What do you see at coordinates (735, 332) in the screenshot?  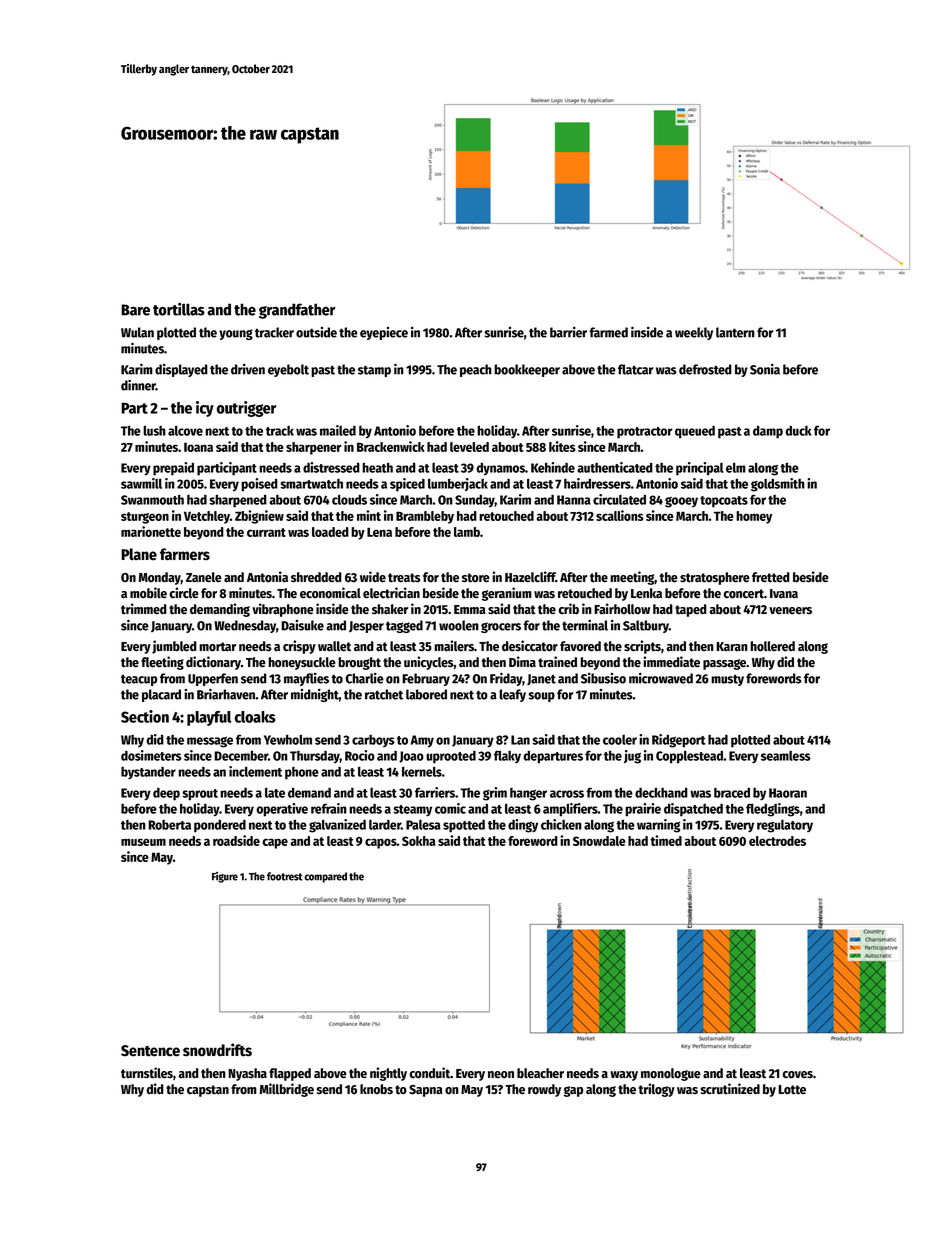 I see `lantern` at bounding box center [735, 332].
